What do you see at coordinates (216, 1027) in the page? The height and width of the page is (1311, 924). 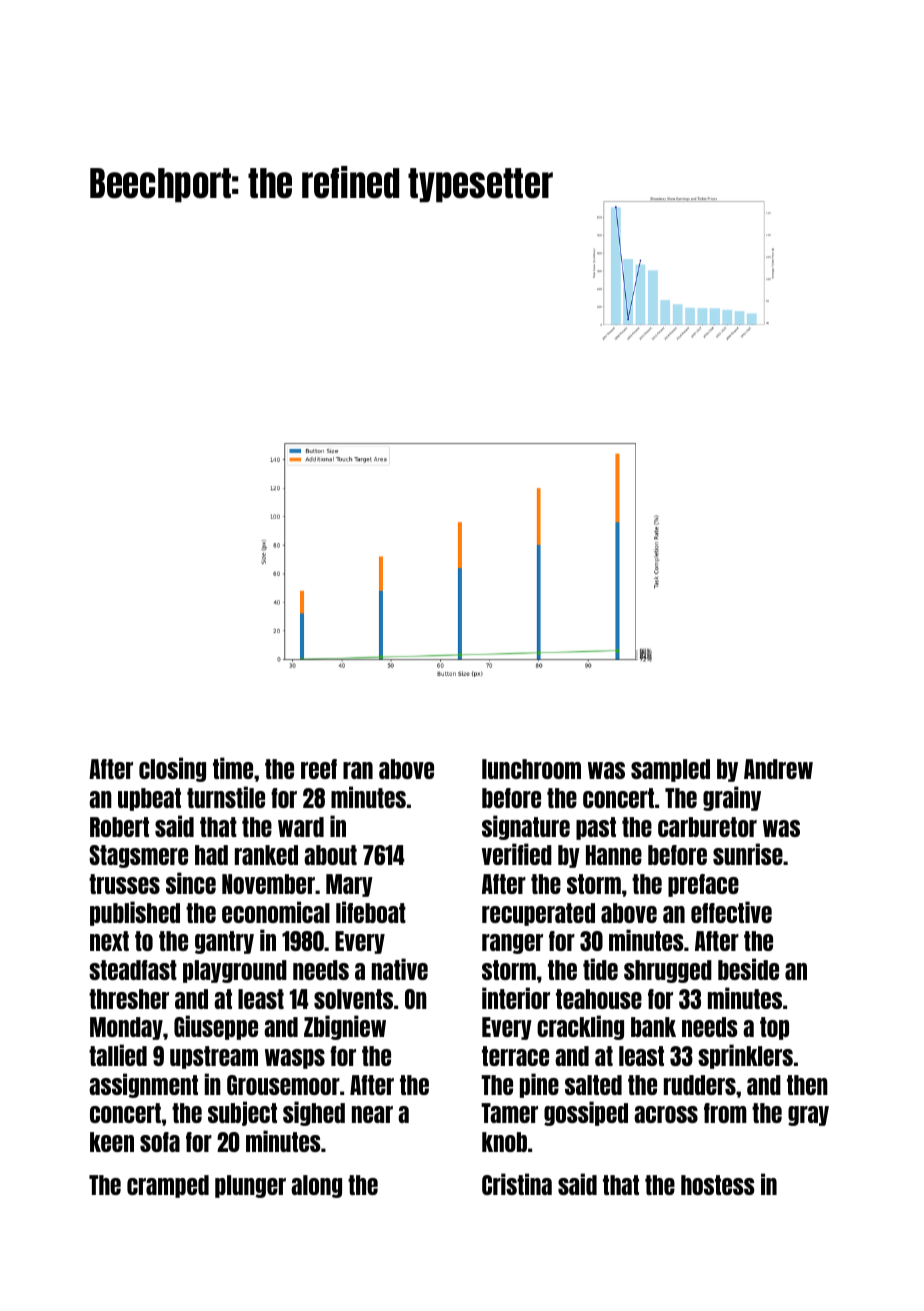 I see `Giuseppe` at bounding box center [216, 1027].
